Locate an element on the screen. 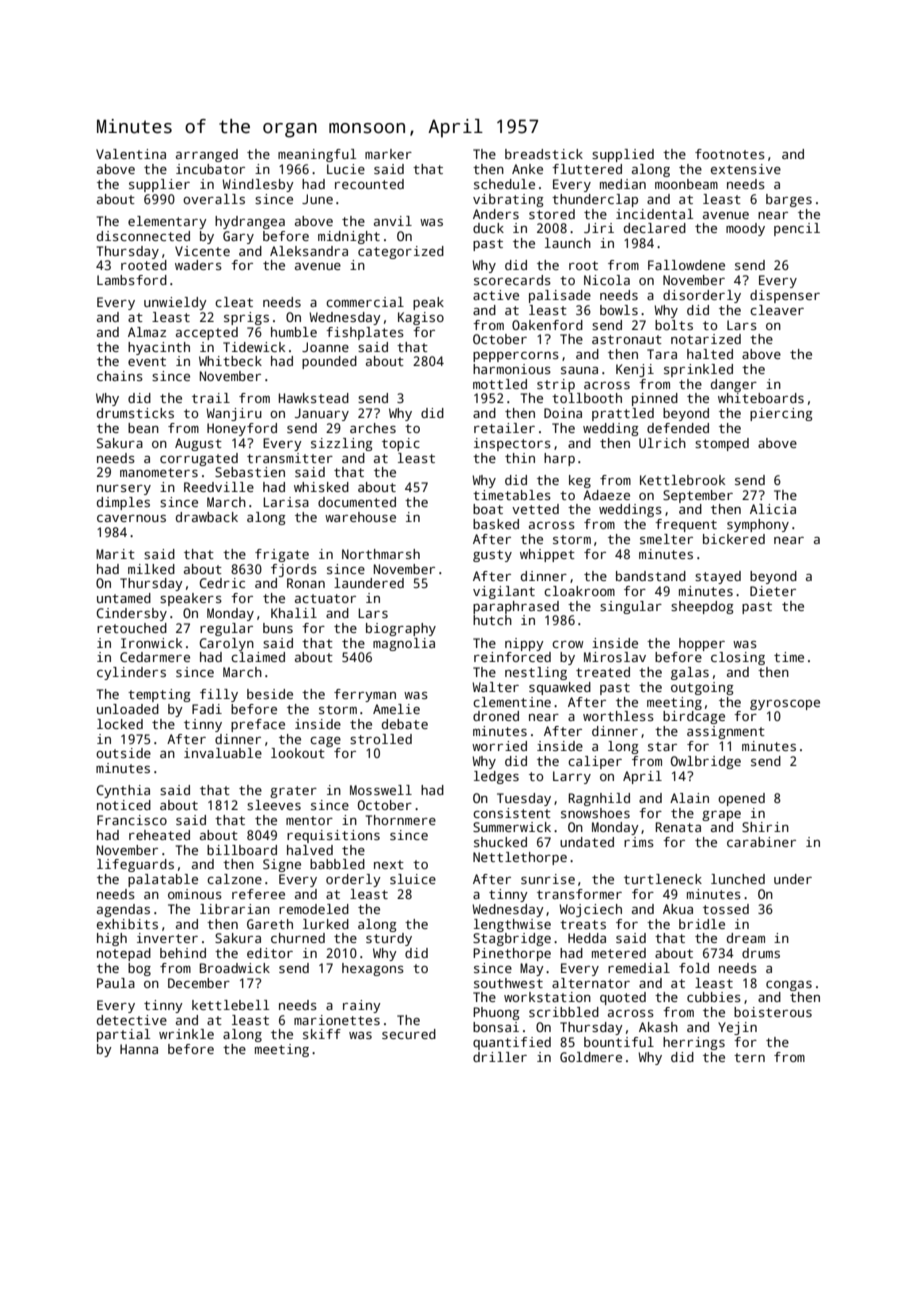 The height and width of the screenshot is (1308, 924). overalls is located at coordinates (214, 199).
